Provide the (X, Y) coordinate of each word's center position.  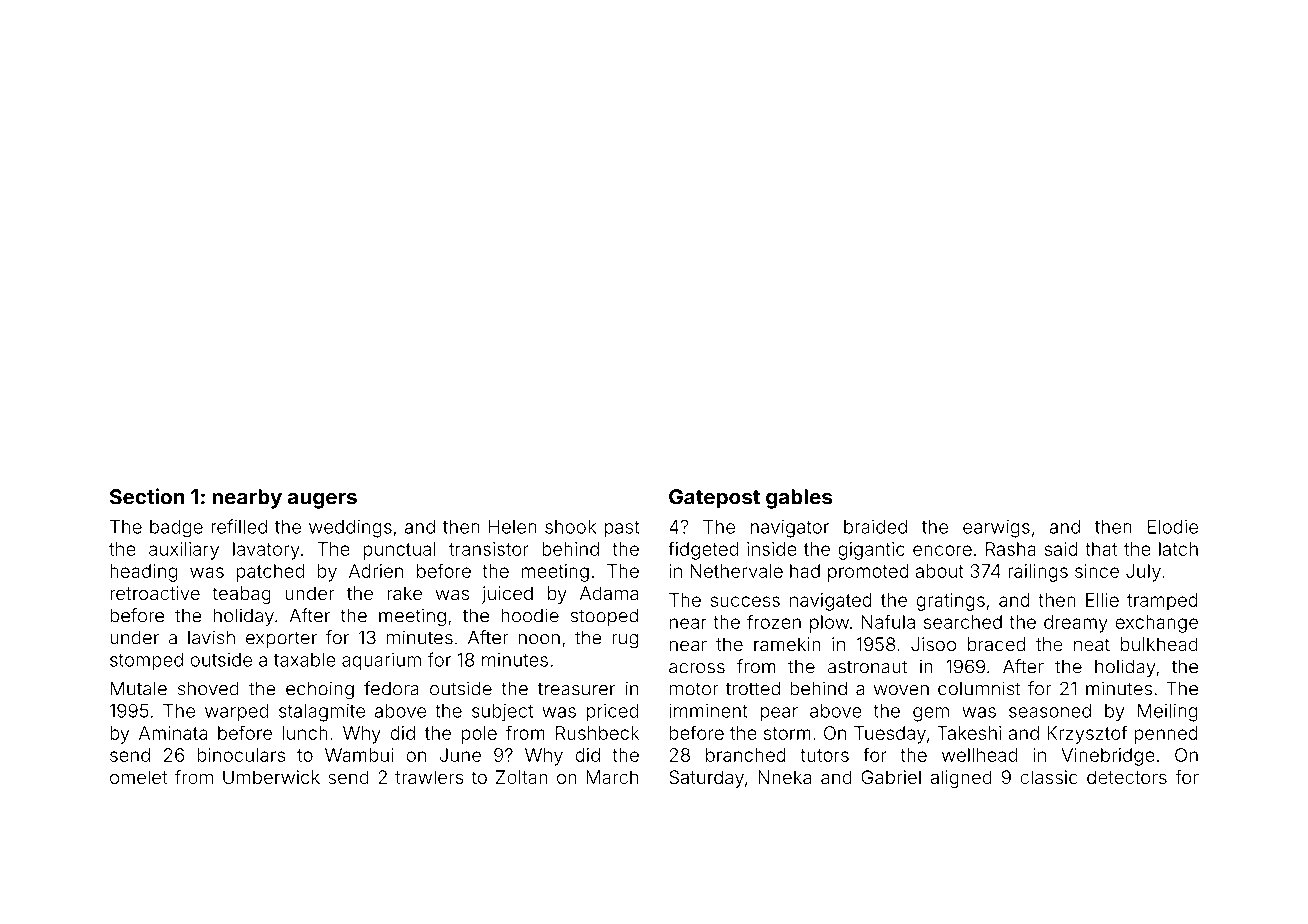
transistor (489, 549)
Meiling (1168, 713)
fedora (391, 688)
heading (143, 573)
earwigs (996, 529)
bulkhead (1159, 644)
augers (322, 501)
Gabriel (891, 777)
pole (479, 735)
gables (799, 499)
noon (539, 639)
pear (779, 714)
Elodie (1173, 527)
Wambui (359, 755)
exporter (281, 639)
